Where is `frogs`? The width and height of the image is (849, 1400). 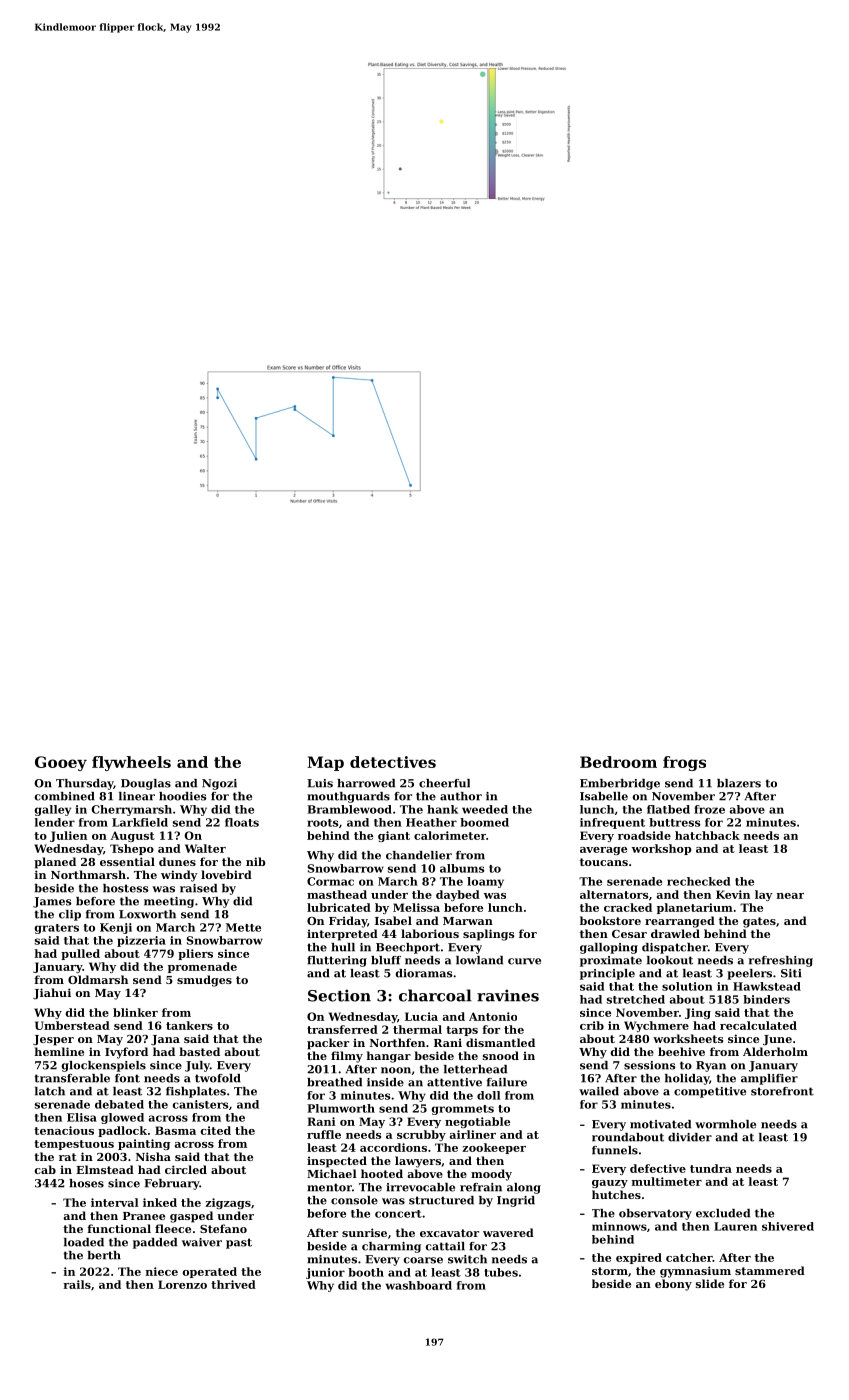 frogs is located at coordinates (684, 763).
